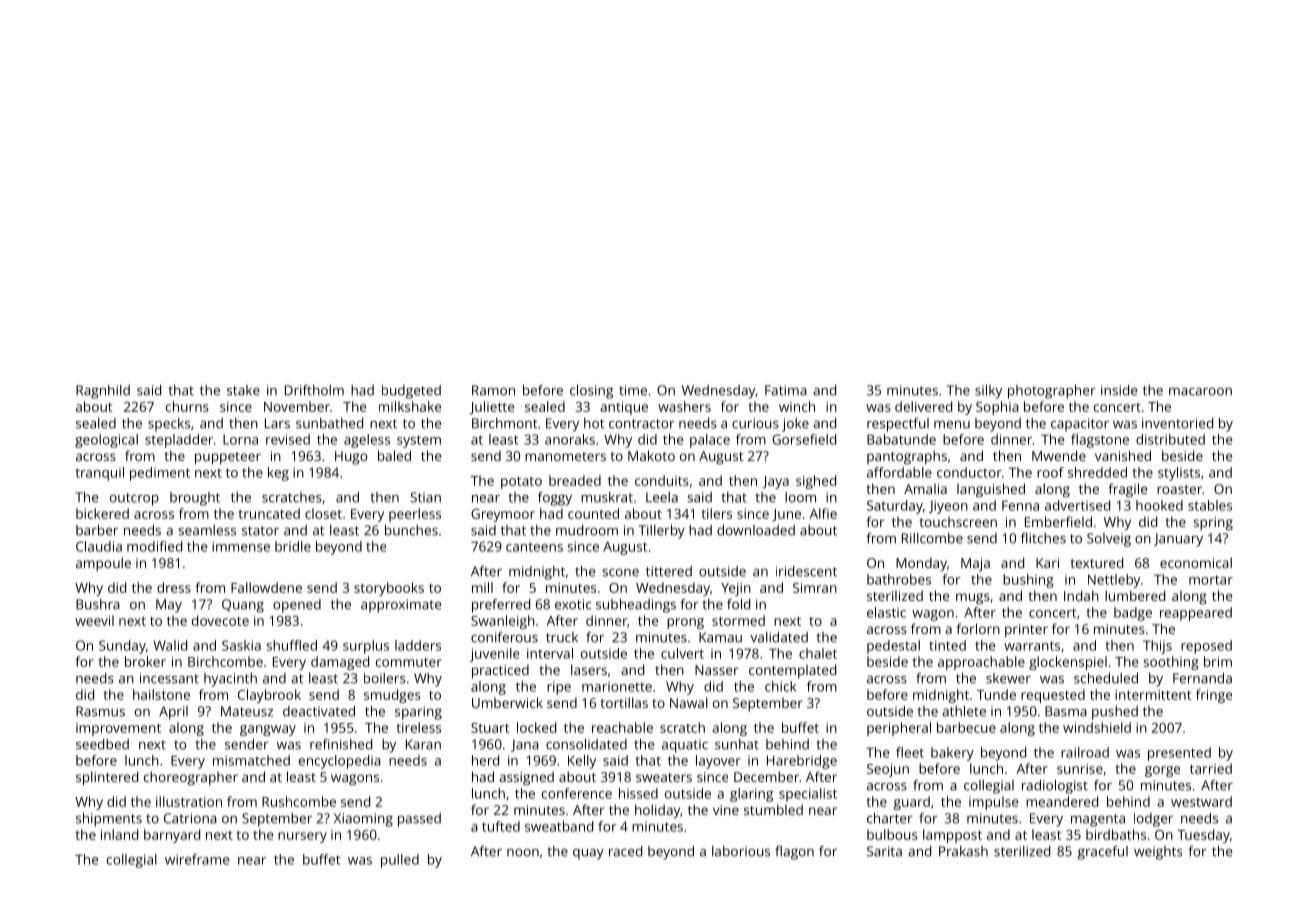 The image size is (1308, 924). What do you see at coordinates (197, 859) in the screenshot?
I see `wireframe` at bounding box center [197, 859].
